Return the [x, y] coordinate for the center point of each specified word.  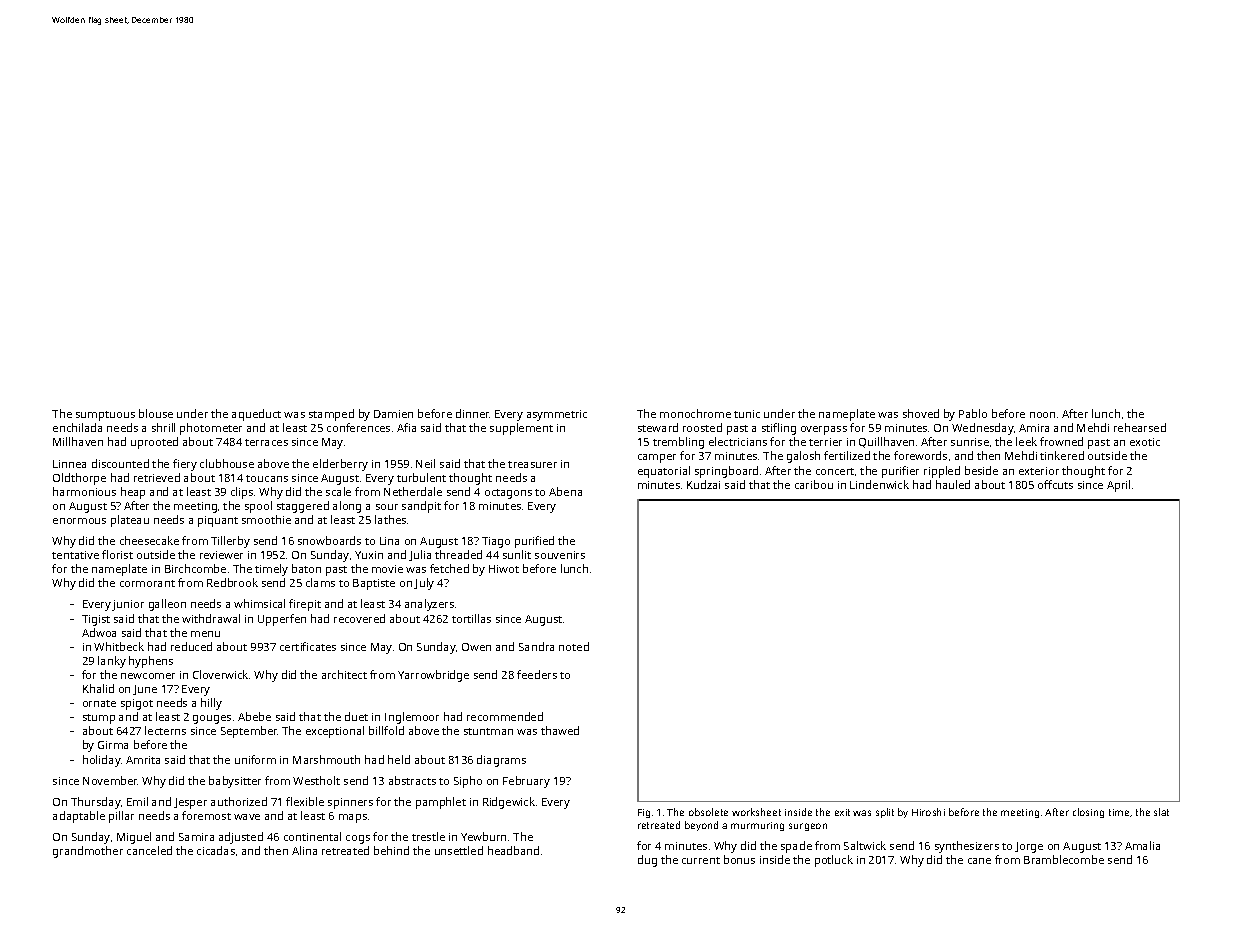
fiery [185, 465]
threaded [458, 554]
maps [353, 818]
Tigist [96, 620]
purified [534, 542]
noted [574, 646]
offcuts [1055, 484]
